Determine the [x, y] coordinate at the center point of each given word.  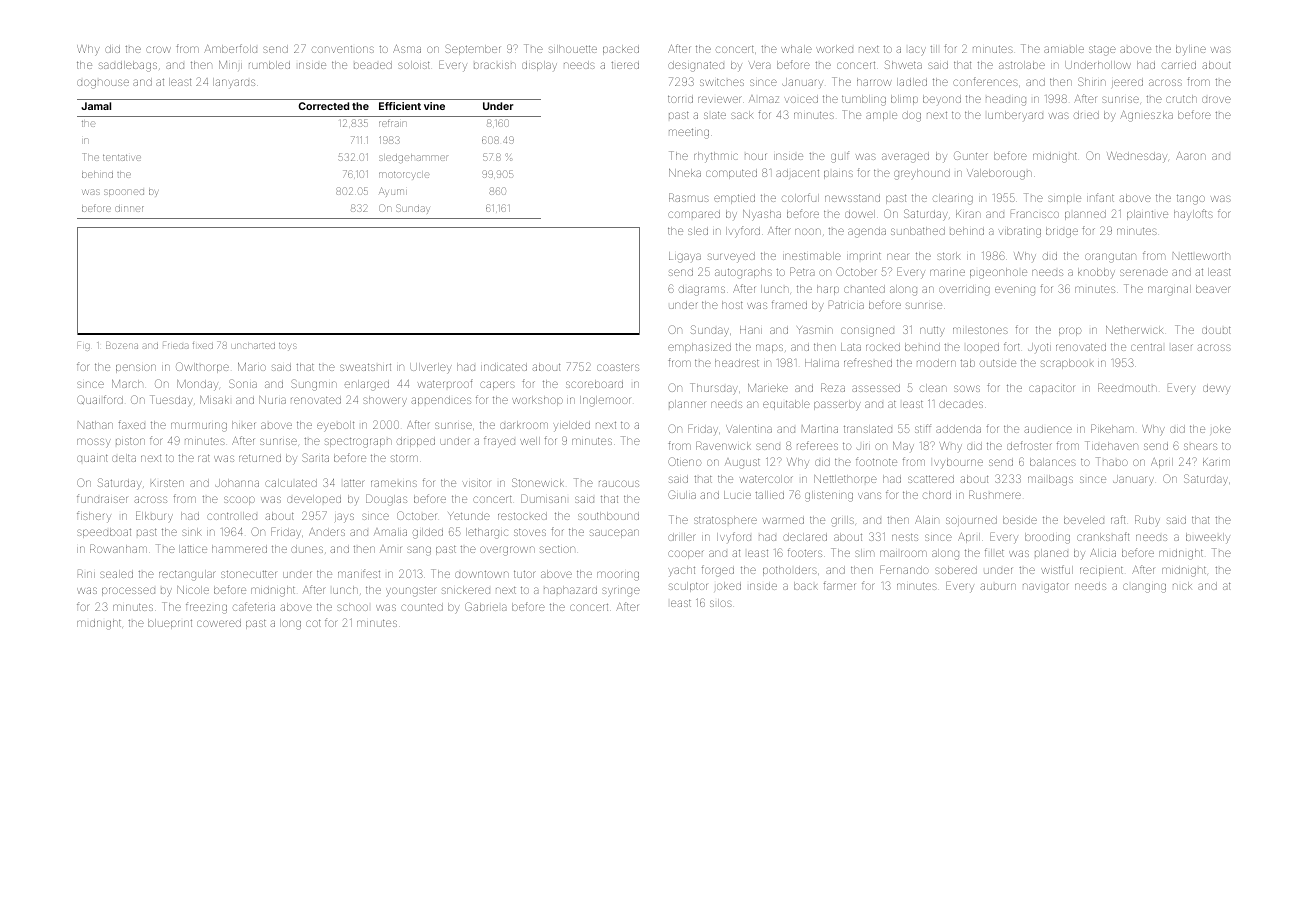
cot [313, 623]
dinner [129, 209]
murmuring [199, 427]
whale [796, 49]
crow [158, 49]
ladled [912, 82]
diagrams [702, 290]
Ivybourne [958, 463]
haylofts [1193, 215]
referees [817, 445]
